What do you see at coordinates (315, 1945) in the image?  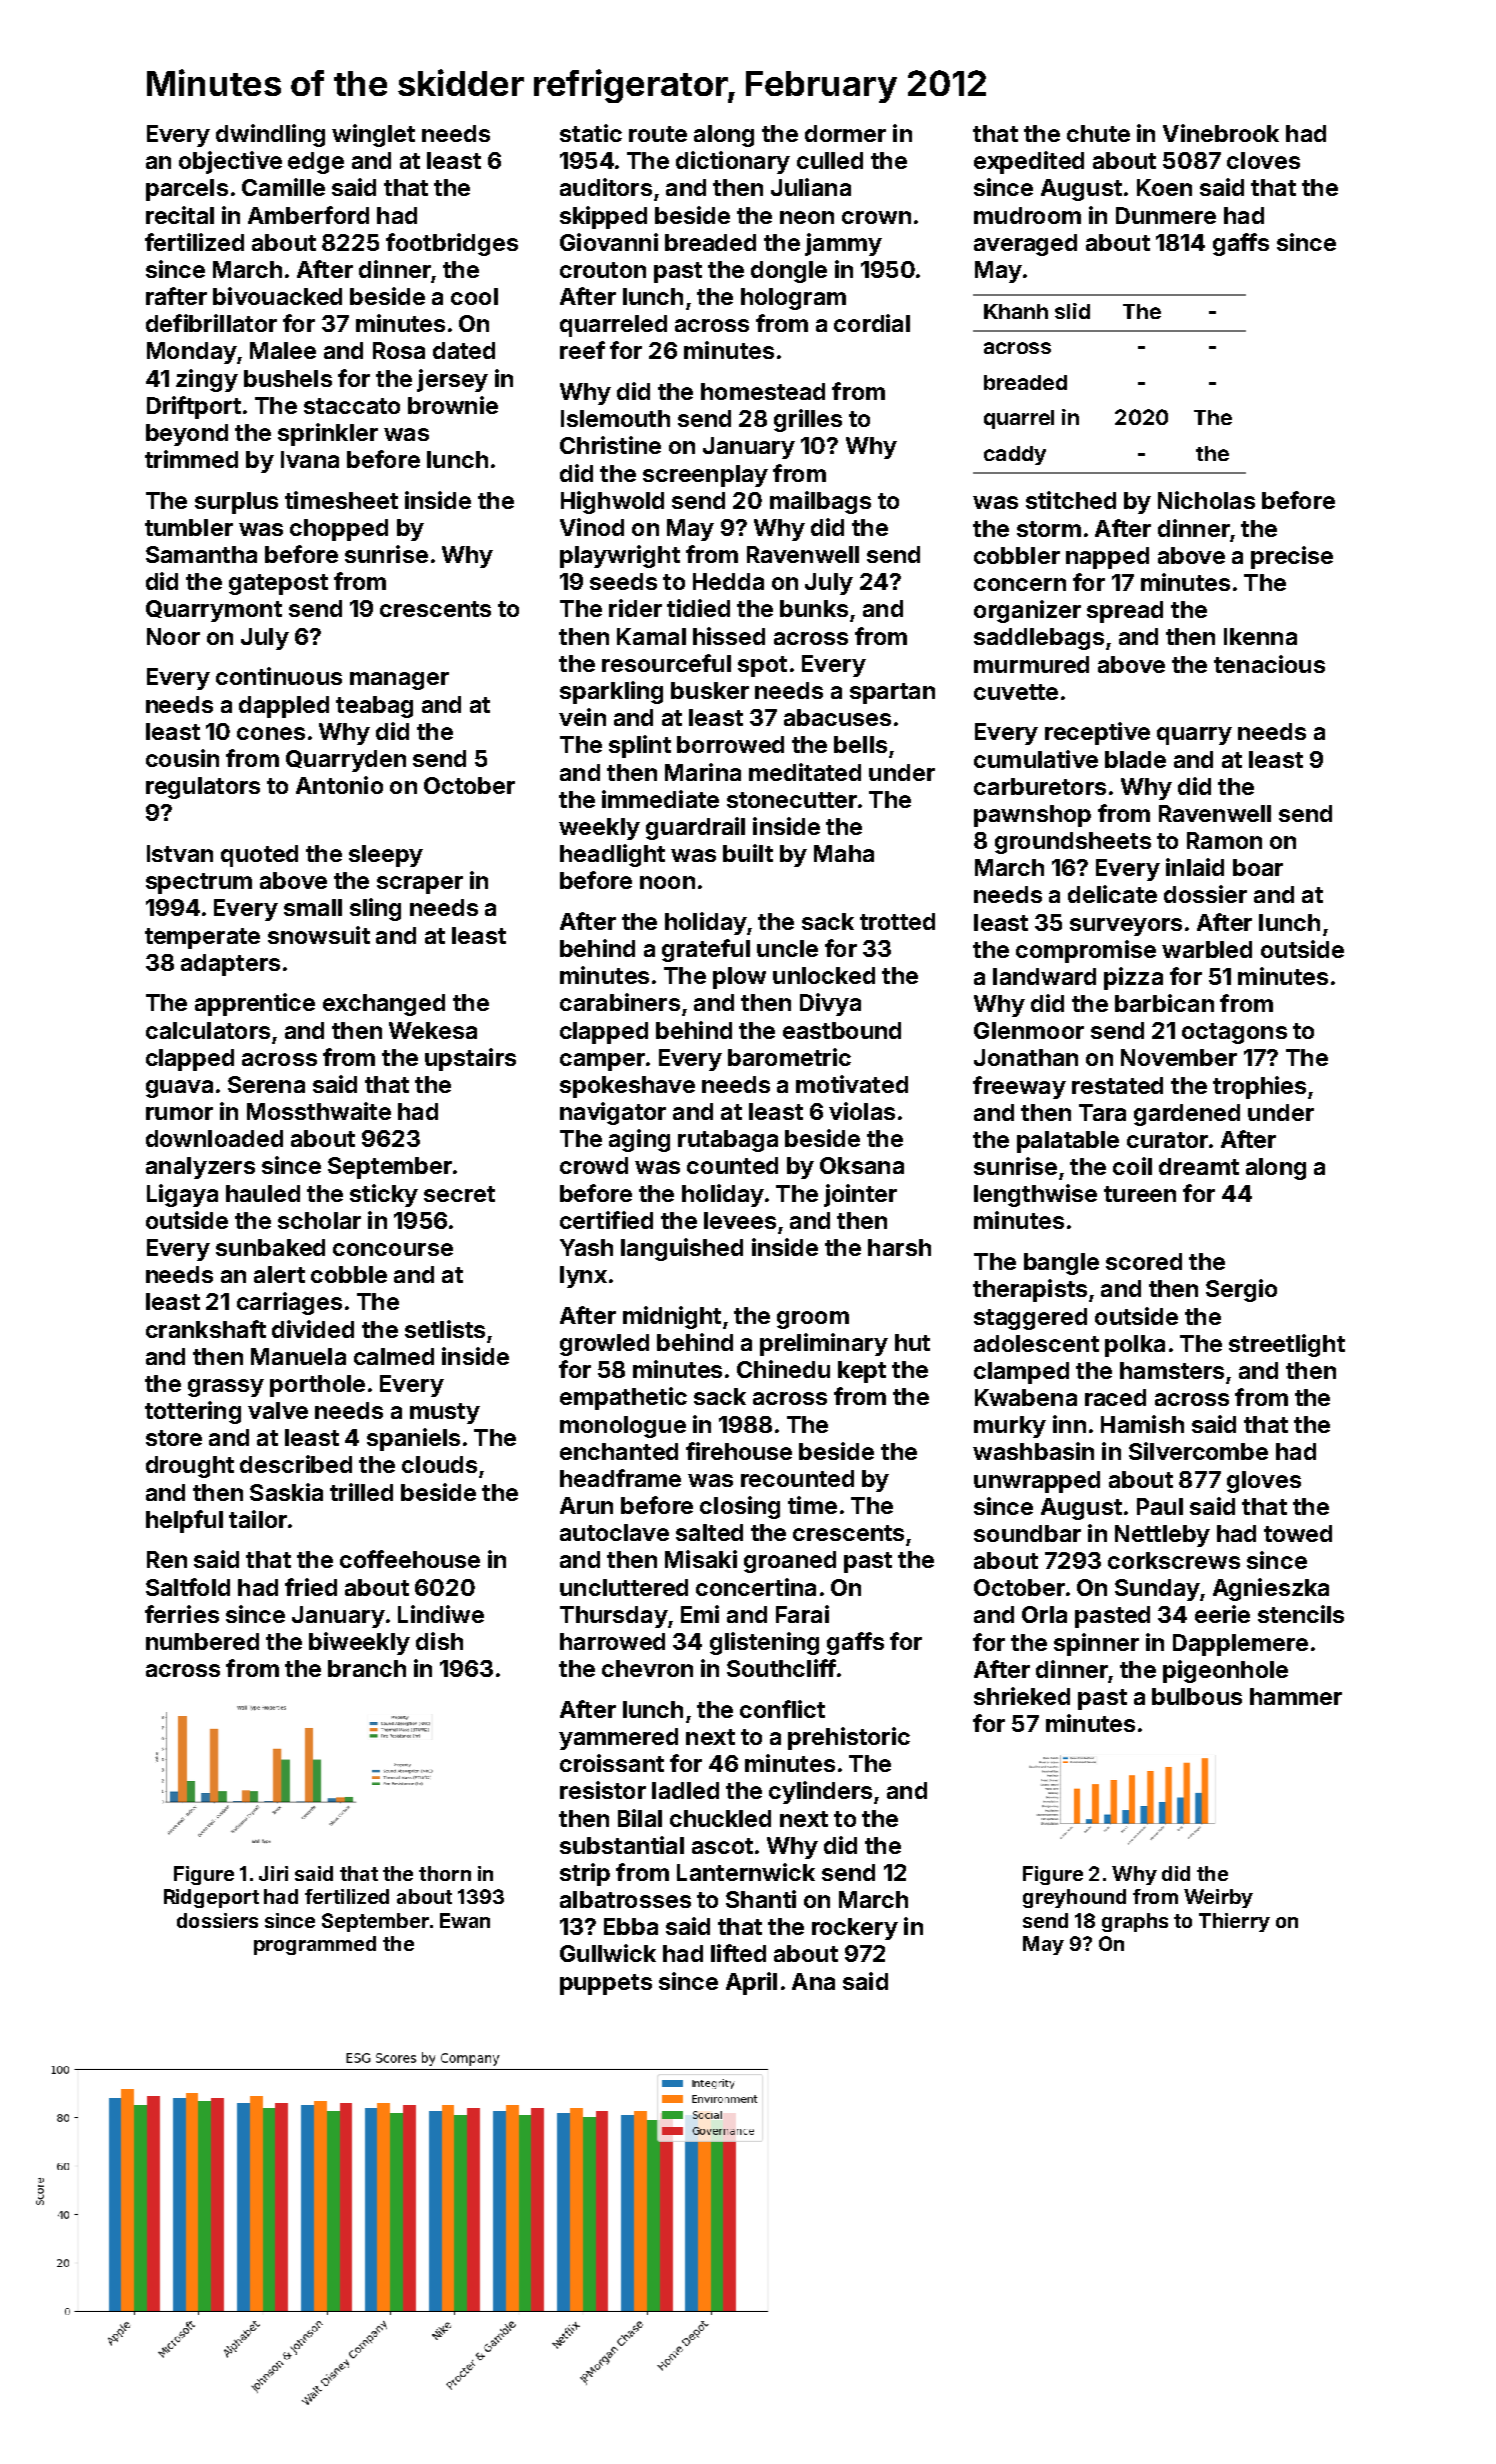 I see `programmed` at bounding box center [315, 1945].
